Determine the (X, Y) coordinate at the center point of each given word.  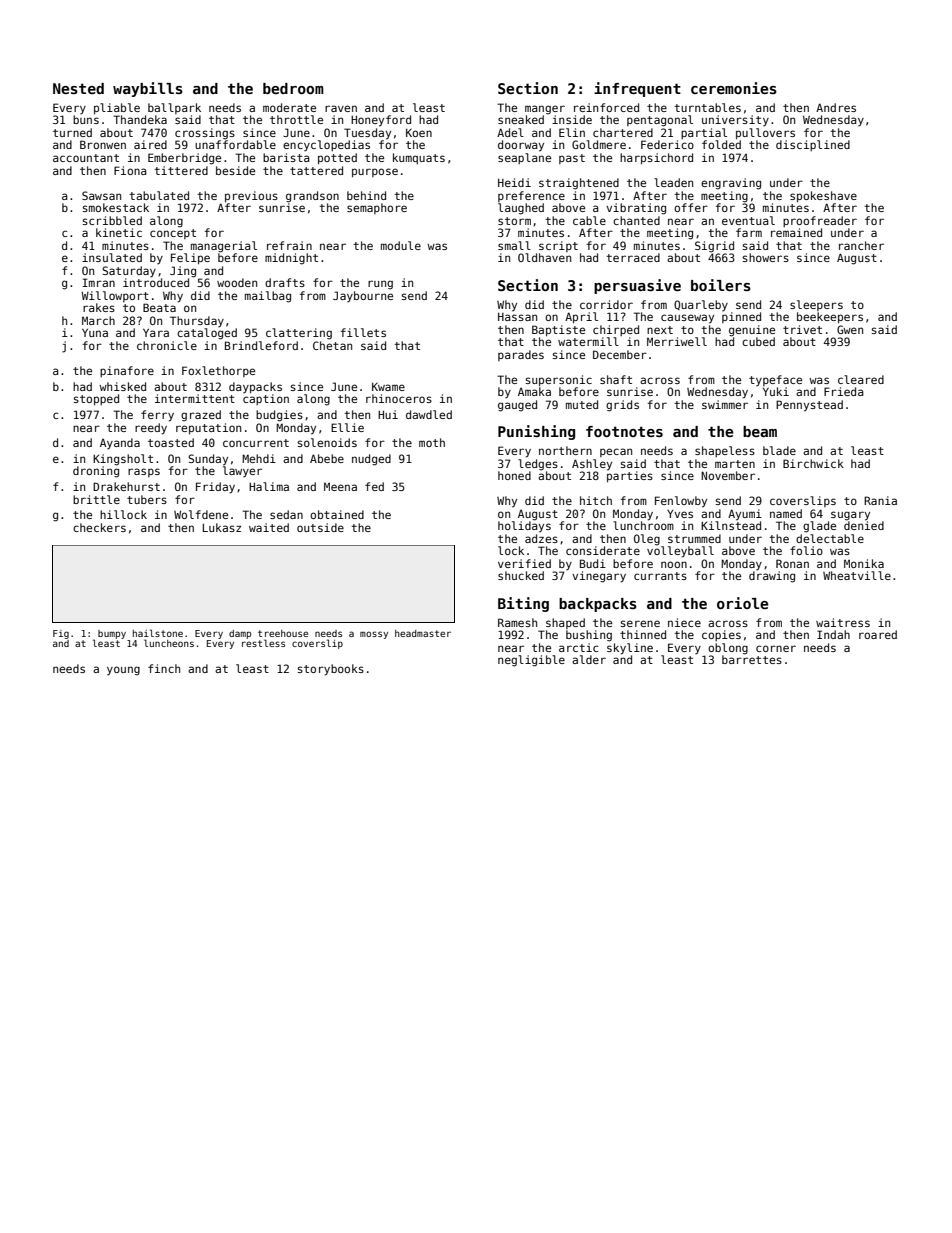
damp (240, 634)
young (123, 671)
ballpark (174, 108)
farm (749, 232)
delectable (830, 538)
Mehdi (259, 458)
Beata (159, 307)
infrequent (637, 89)
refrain (289, 245)
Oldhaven (544, 257)
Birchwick (813, 463)
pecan (616, 452)
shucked (521, 575)
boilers (721, 285)
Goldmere (599, 144)
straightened (579, 184)
